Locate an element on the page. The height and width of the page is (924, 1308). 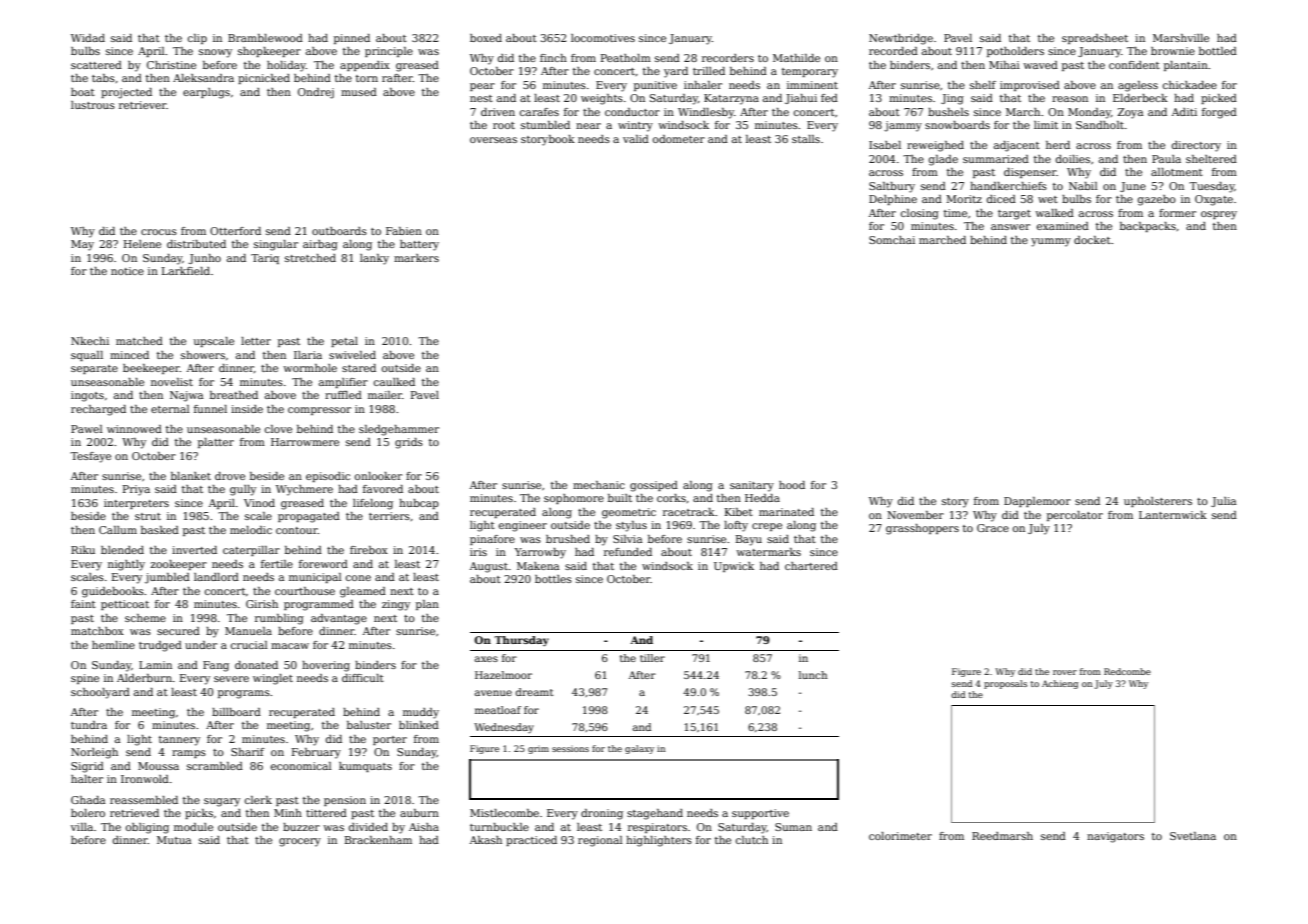
clutch is located at coordinates (752, 840).
